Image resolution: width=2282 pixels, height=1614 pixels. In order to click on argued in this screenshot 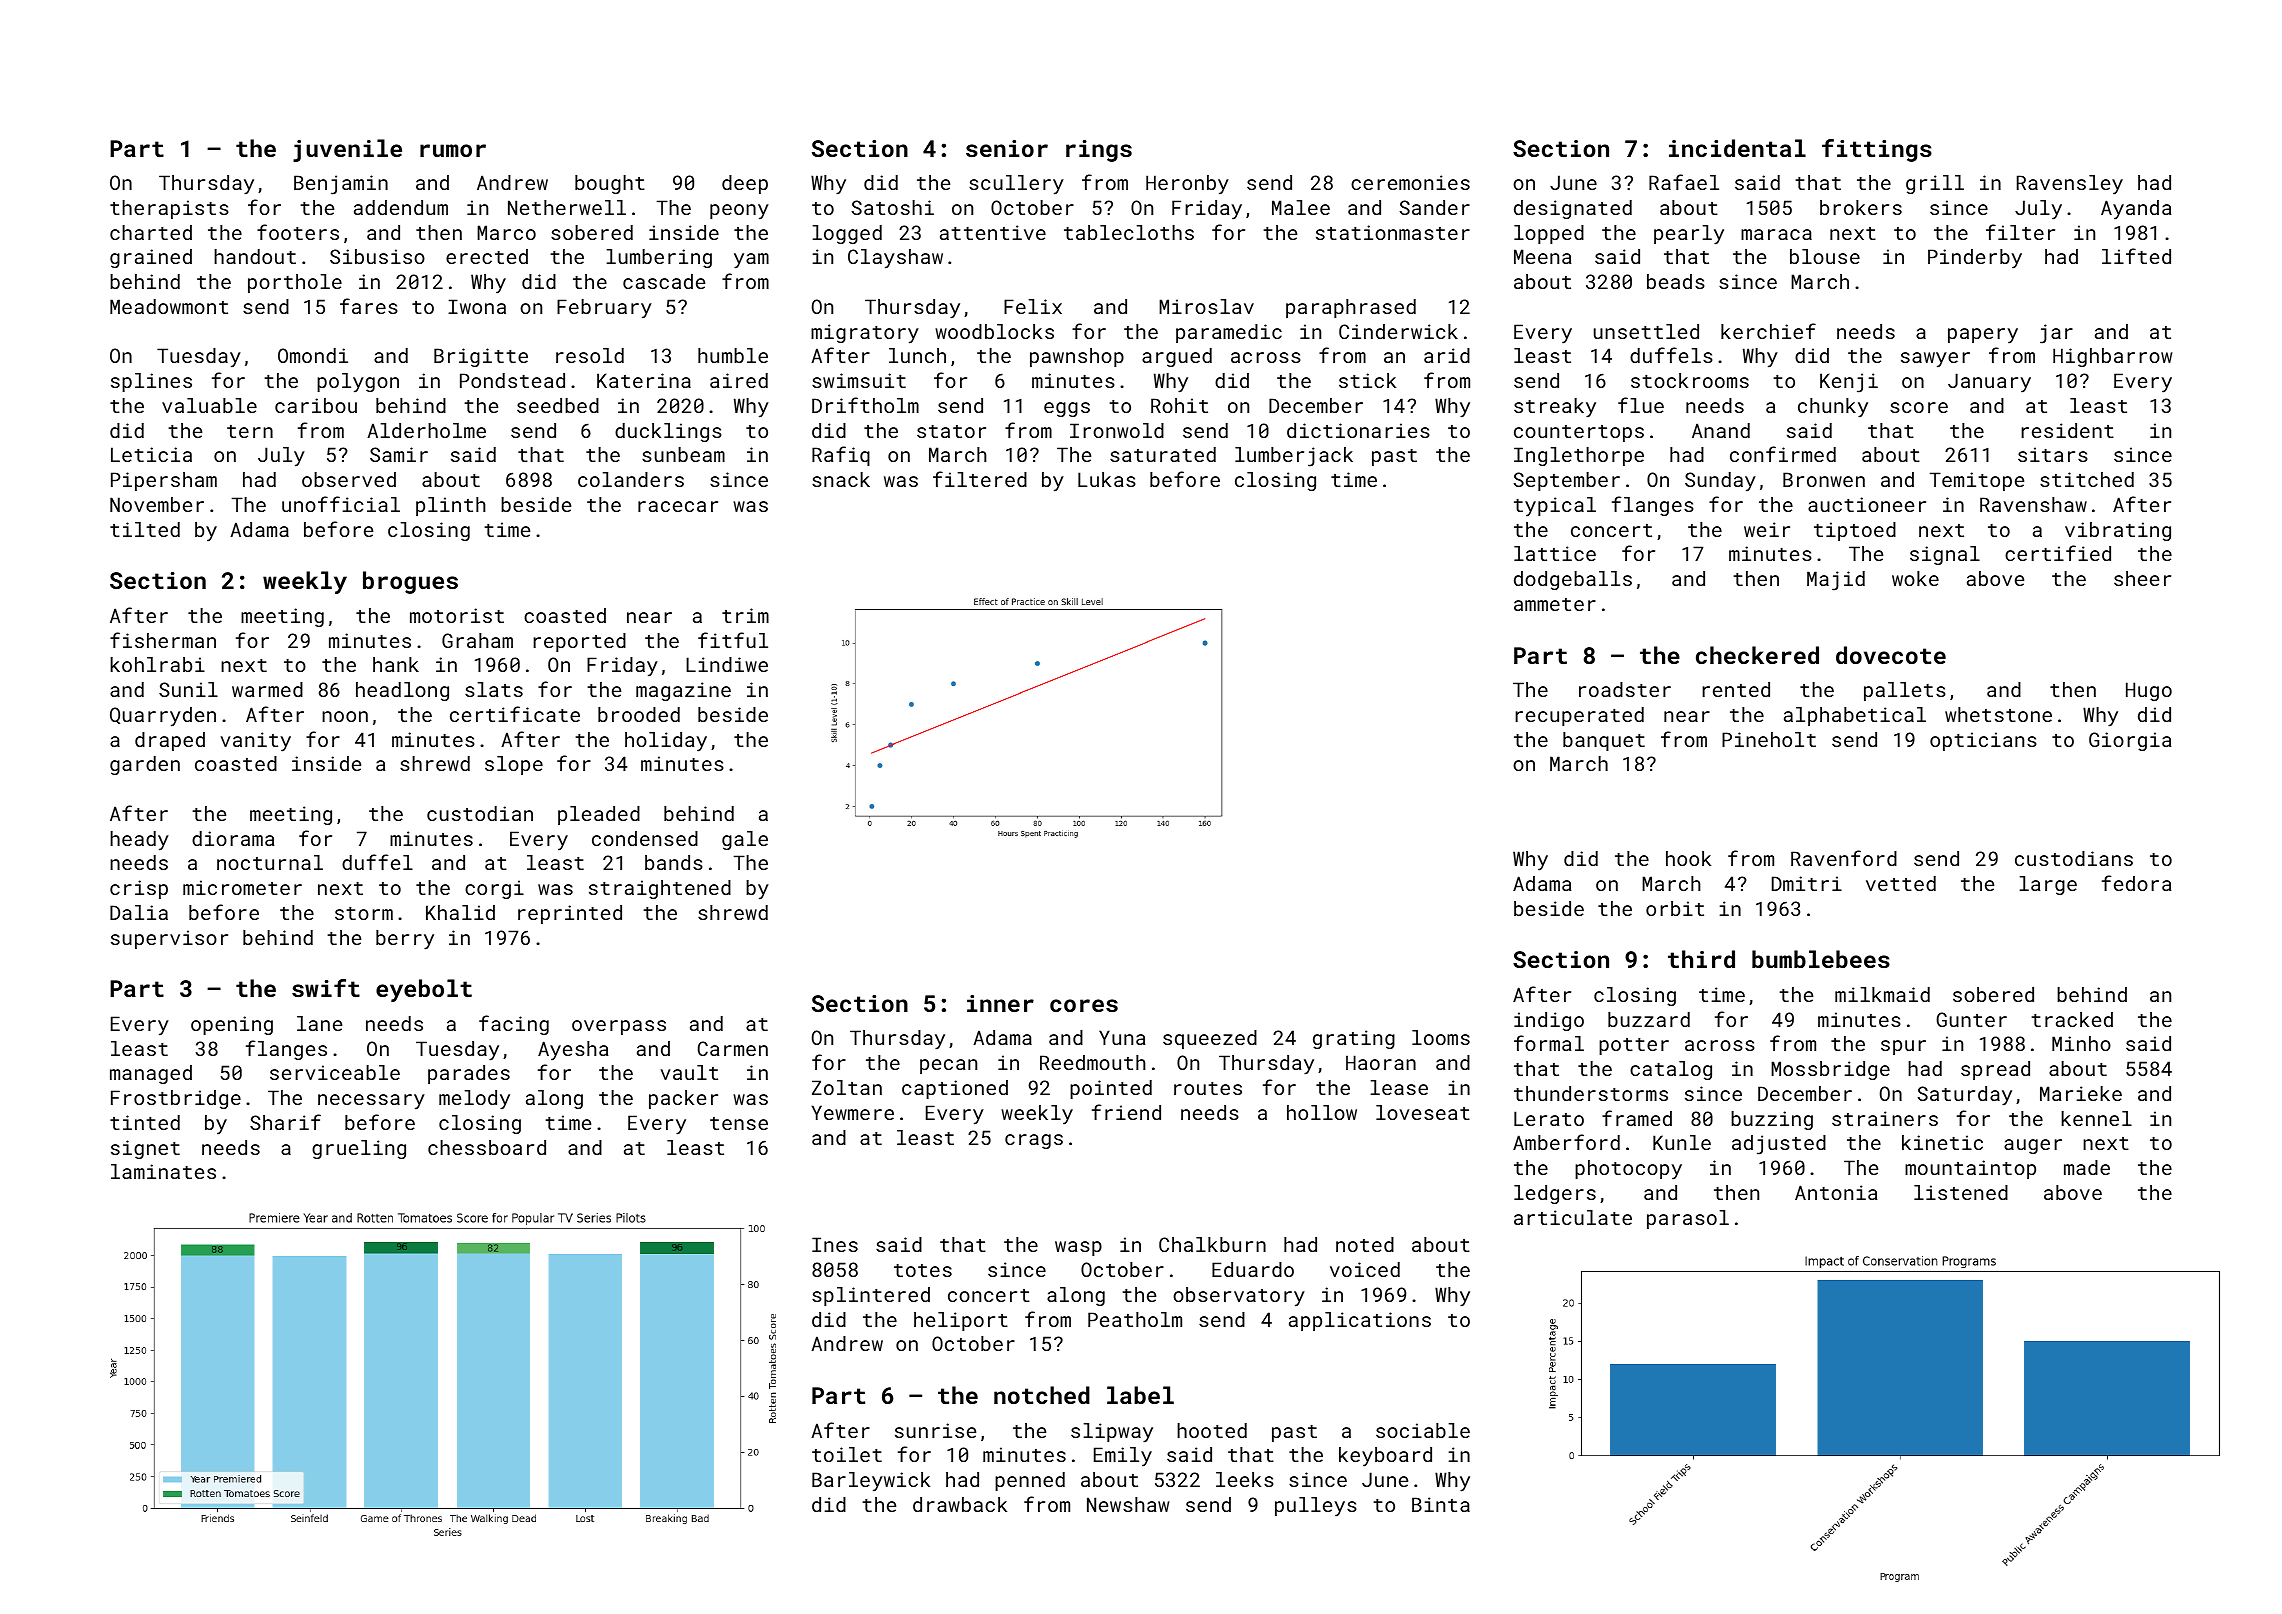, I will do `click(1177, 357)`.
